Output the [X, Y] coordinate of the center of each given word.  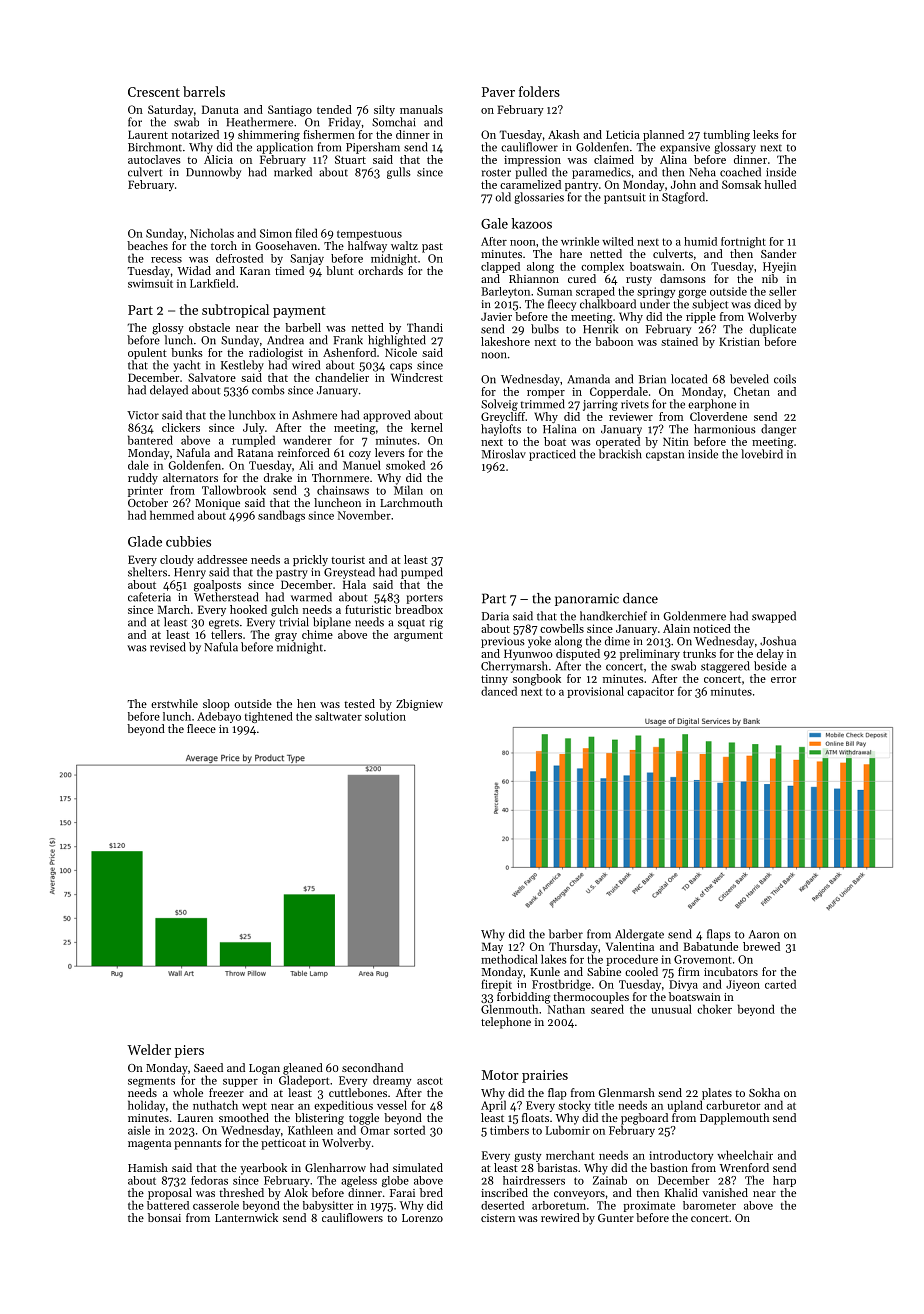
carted [780, 984]
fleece [201, 728]
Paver [498, 92]
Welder [149, 1049]
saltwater [338, 716]
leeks [766, 134]
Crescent [154, 92]
